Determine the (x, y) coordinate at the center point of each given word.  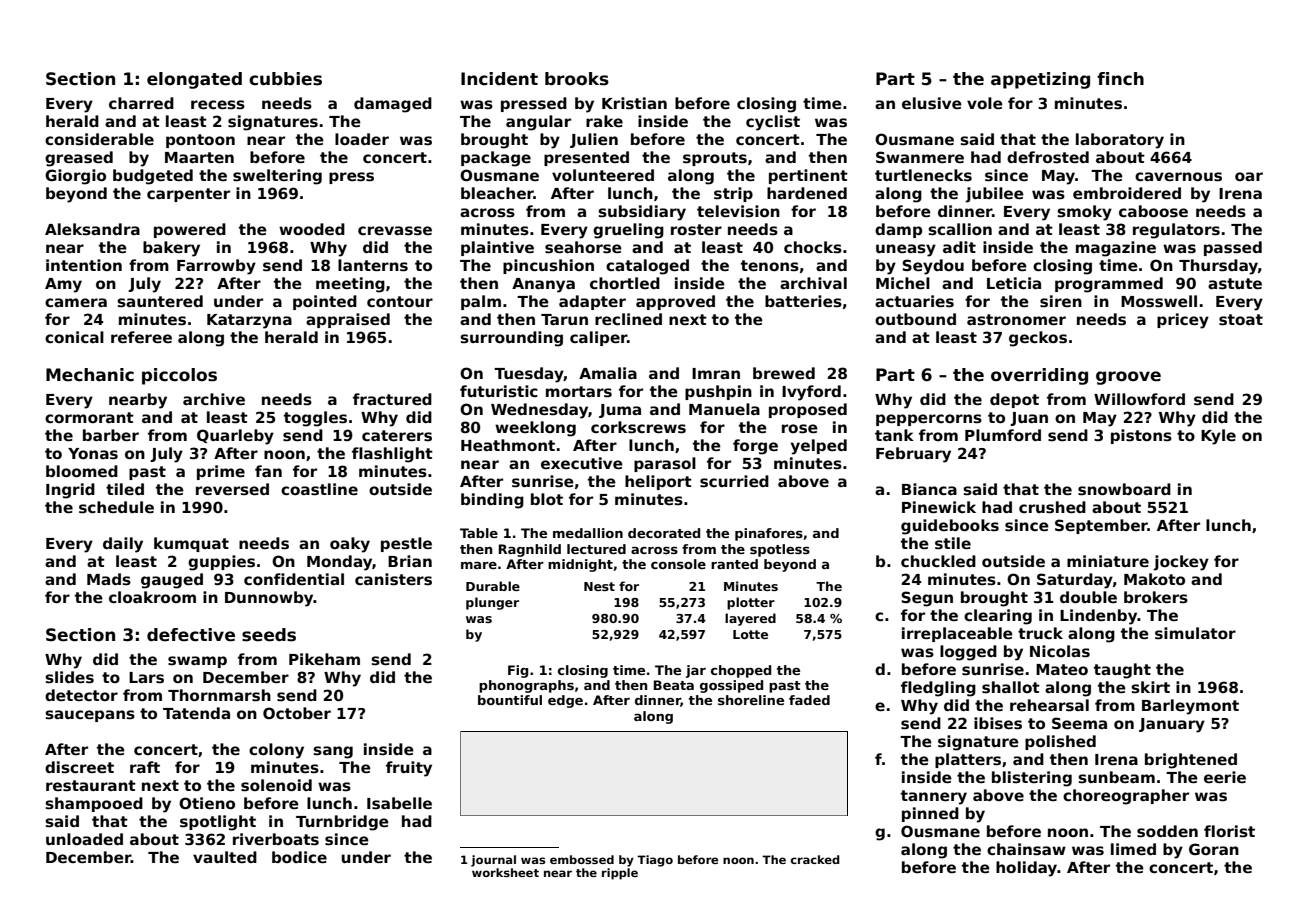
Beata (674, 685)
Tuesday (529, 375)
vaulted (225, 857)
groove (1128, 378)
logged (968, 653)
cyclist (773, 123)
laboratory (1120, 141)
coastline (319, 489)
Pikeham (324, 659)
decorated (664, 533)
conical (74, 337)
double (1088, 597)
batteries (803, 301)
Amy (63, 285)
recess (218, 105)
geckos (1038, 339)
